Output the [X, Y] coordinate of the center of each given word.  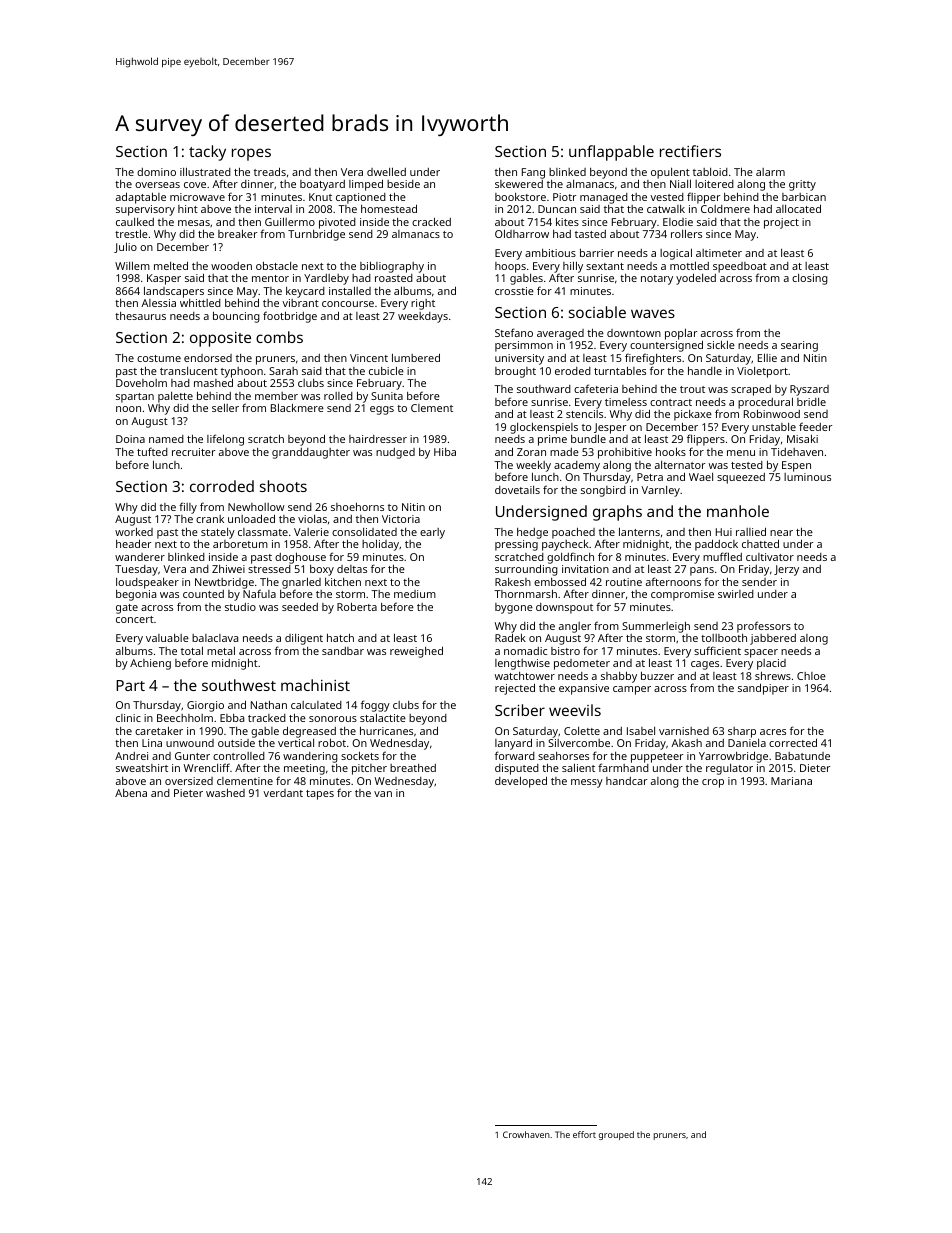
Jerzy [786, 570]
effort [584, 1134]
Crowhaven [526, 1134]
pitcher [369, 769]
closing [810, 279]
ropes [251, 154]
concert [135, 619]
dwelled [386, 171]
